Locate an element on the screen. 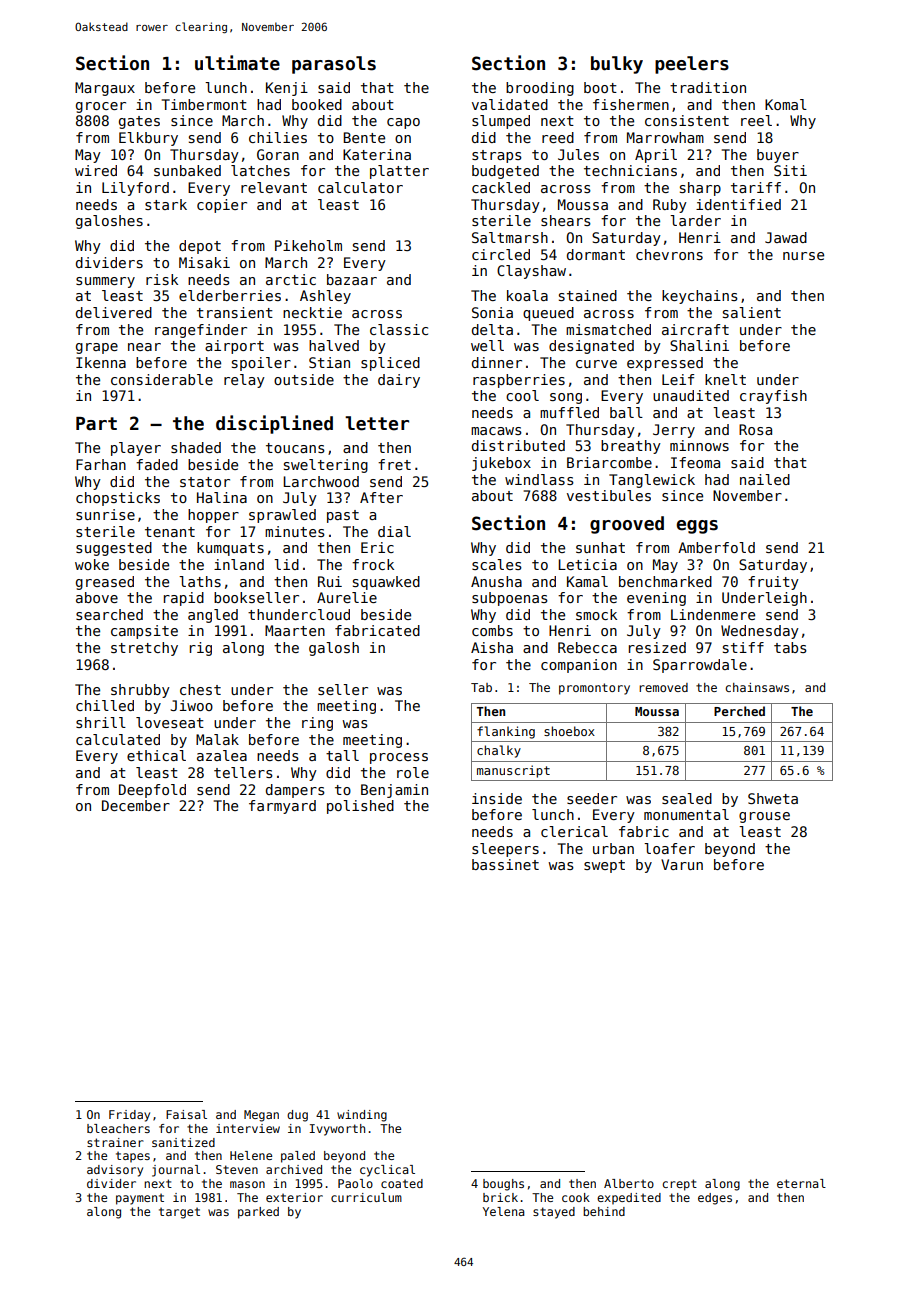 Image resolution: width=908 pixels, height=1316 pixels. peelers is located at coordinates (692, 65).
